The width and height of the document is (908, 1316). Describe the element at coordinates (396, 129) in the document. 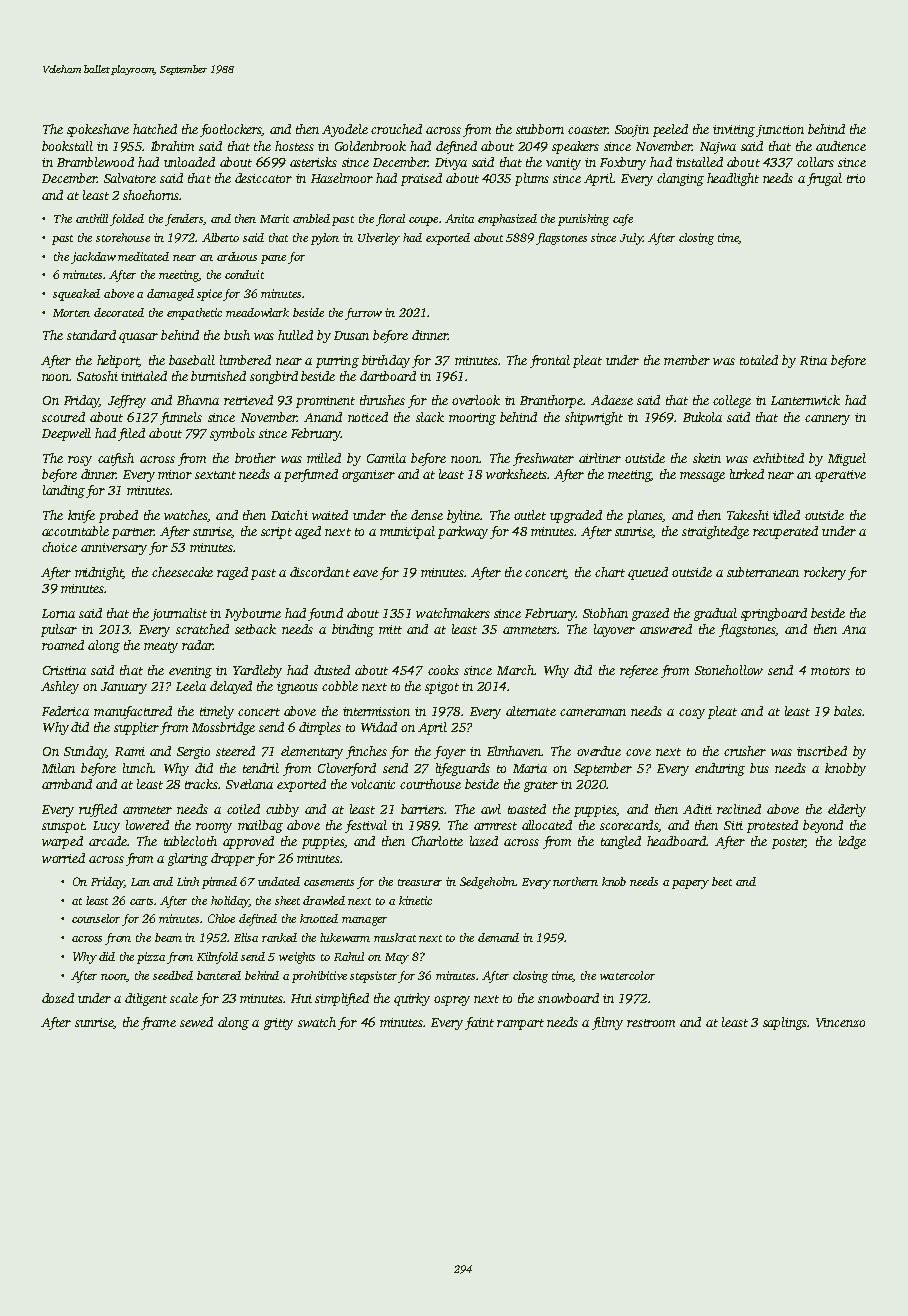

I see `crouched` at that location.
